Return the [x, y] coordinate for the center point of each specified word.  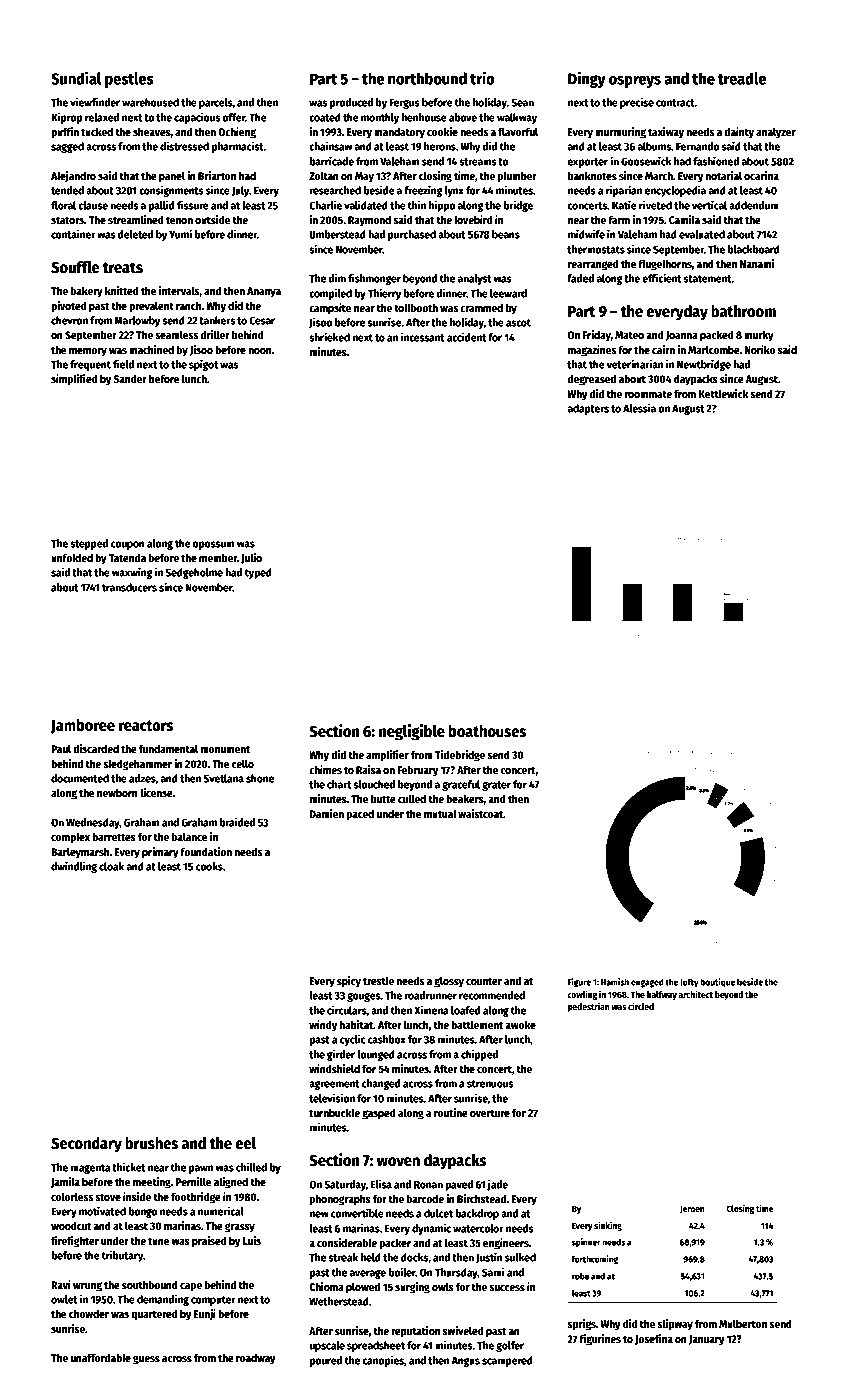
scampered [507, 1361]
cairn [663, 349]
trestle [378, 980]
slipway [675, 1325]
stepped [89, 544]
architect [696, 994]
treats [123, 268]
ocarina [761, 175]
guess [146, 1360]
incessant [423, 337]
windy [323, 1026]
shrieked [329, 337]
